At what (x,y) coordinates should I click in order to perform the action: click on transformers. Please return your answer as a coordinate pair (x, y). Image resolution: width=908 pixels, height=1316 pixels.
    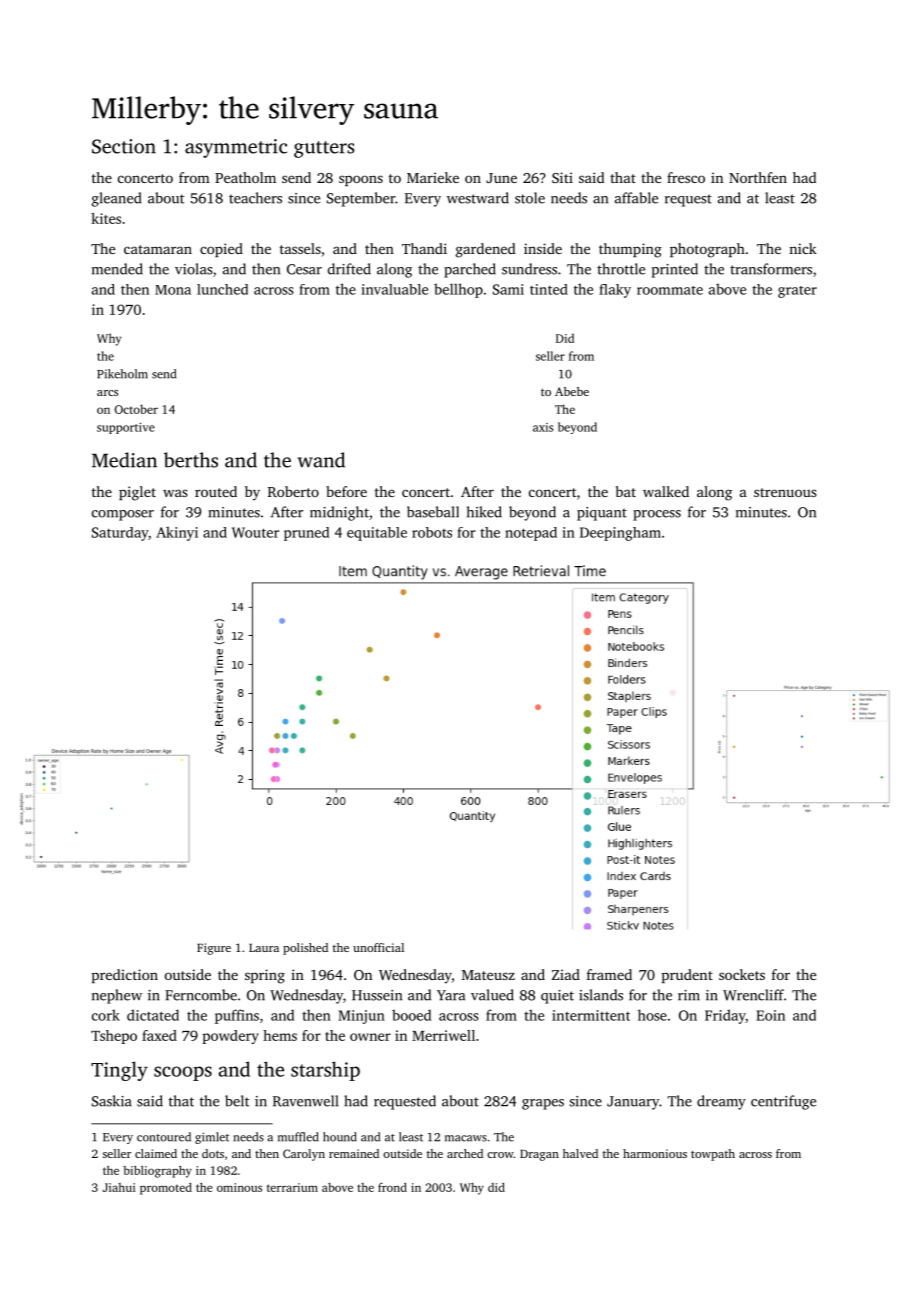
    Looking at the image, I should click on (771, 269).
